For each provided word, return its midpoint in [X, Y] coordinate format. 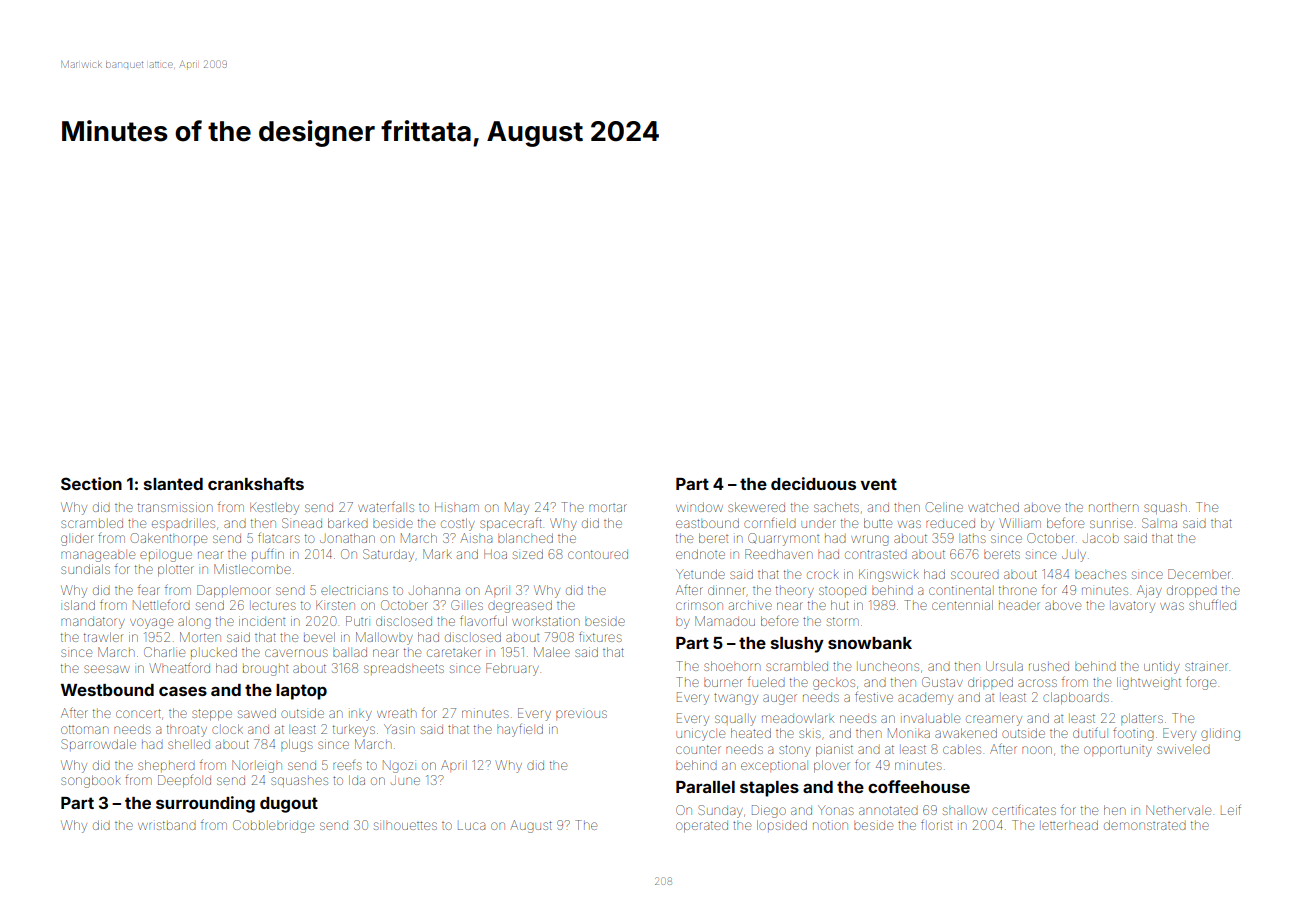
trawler [103, 637]
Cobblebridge [273, 826]
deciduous [813, 483]
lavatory [1133, 607]
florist [936, 824]
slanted [173, 484]
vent [878, 484]
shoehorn [732, 666]
